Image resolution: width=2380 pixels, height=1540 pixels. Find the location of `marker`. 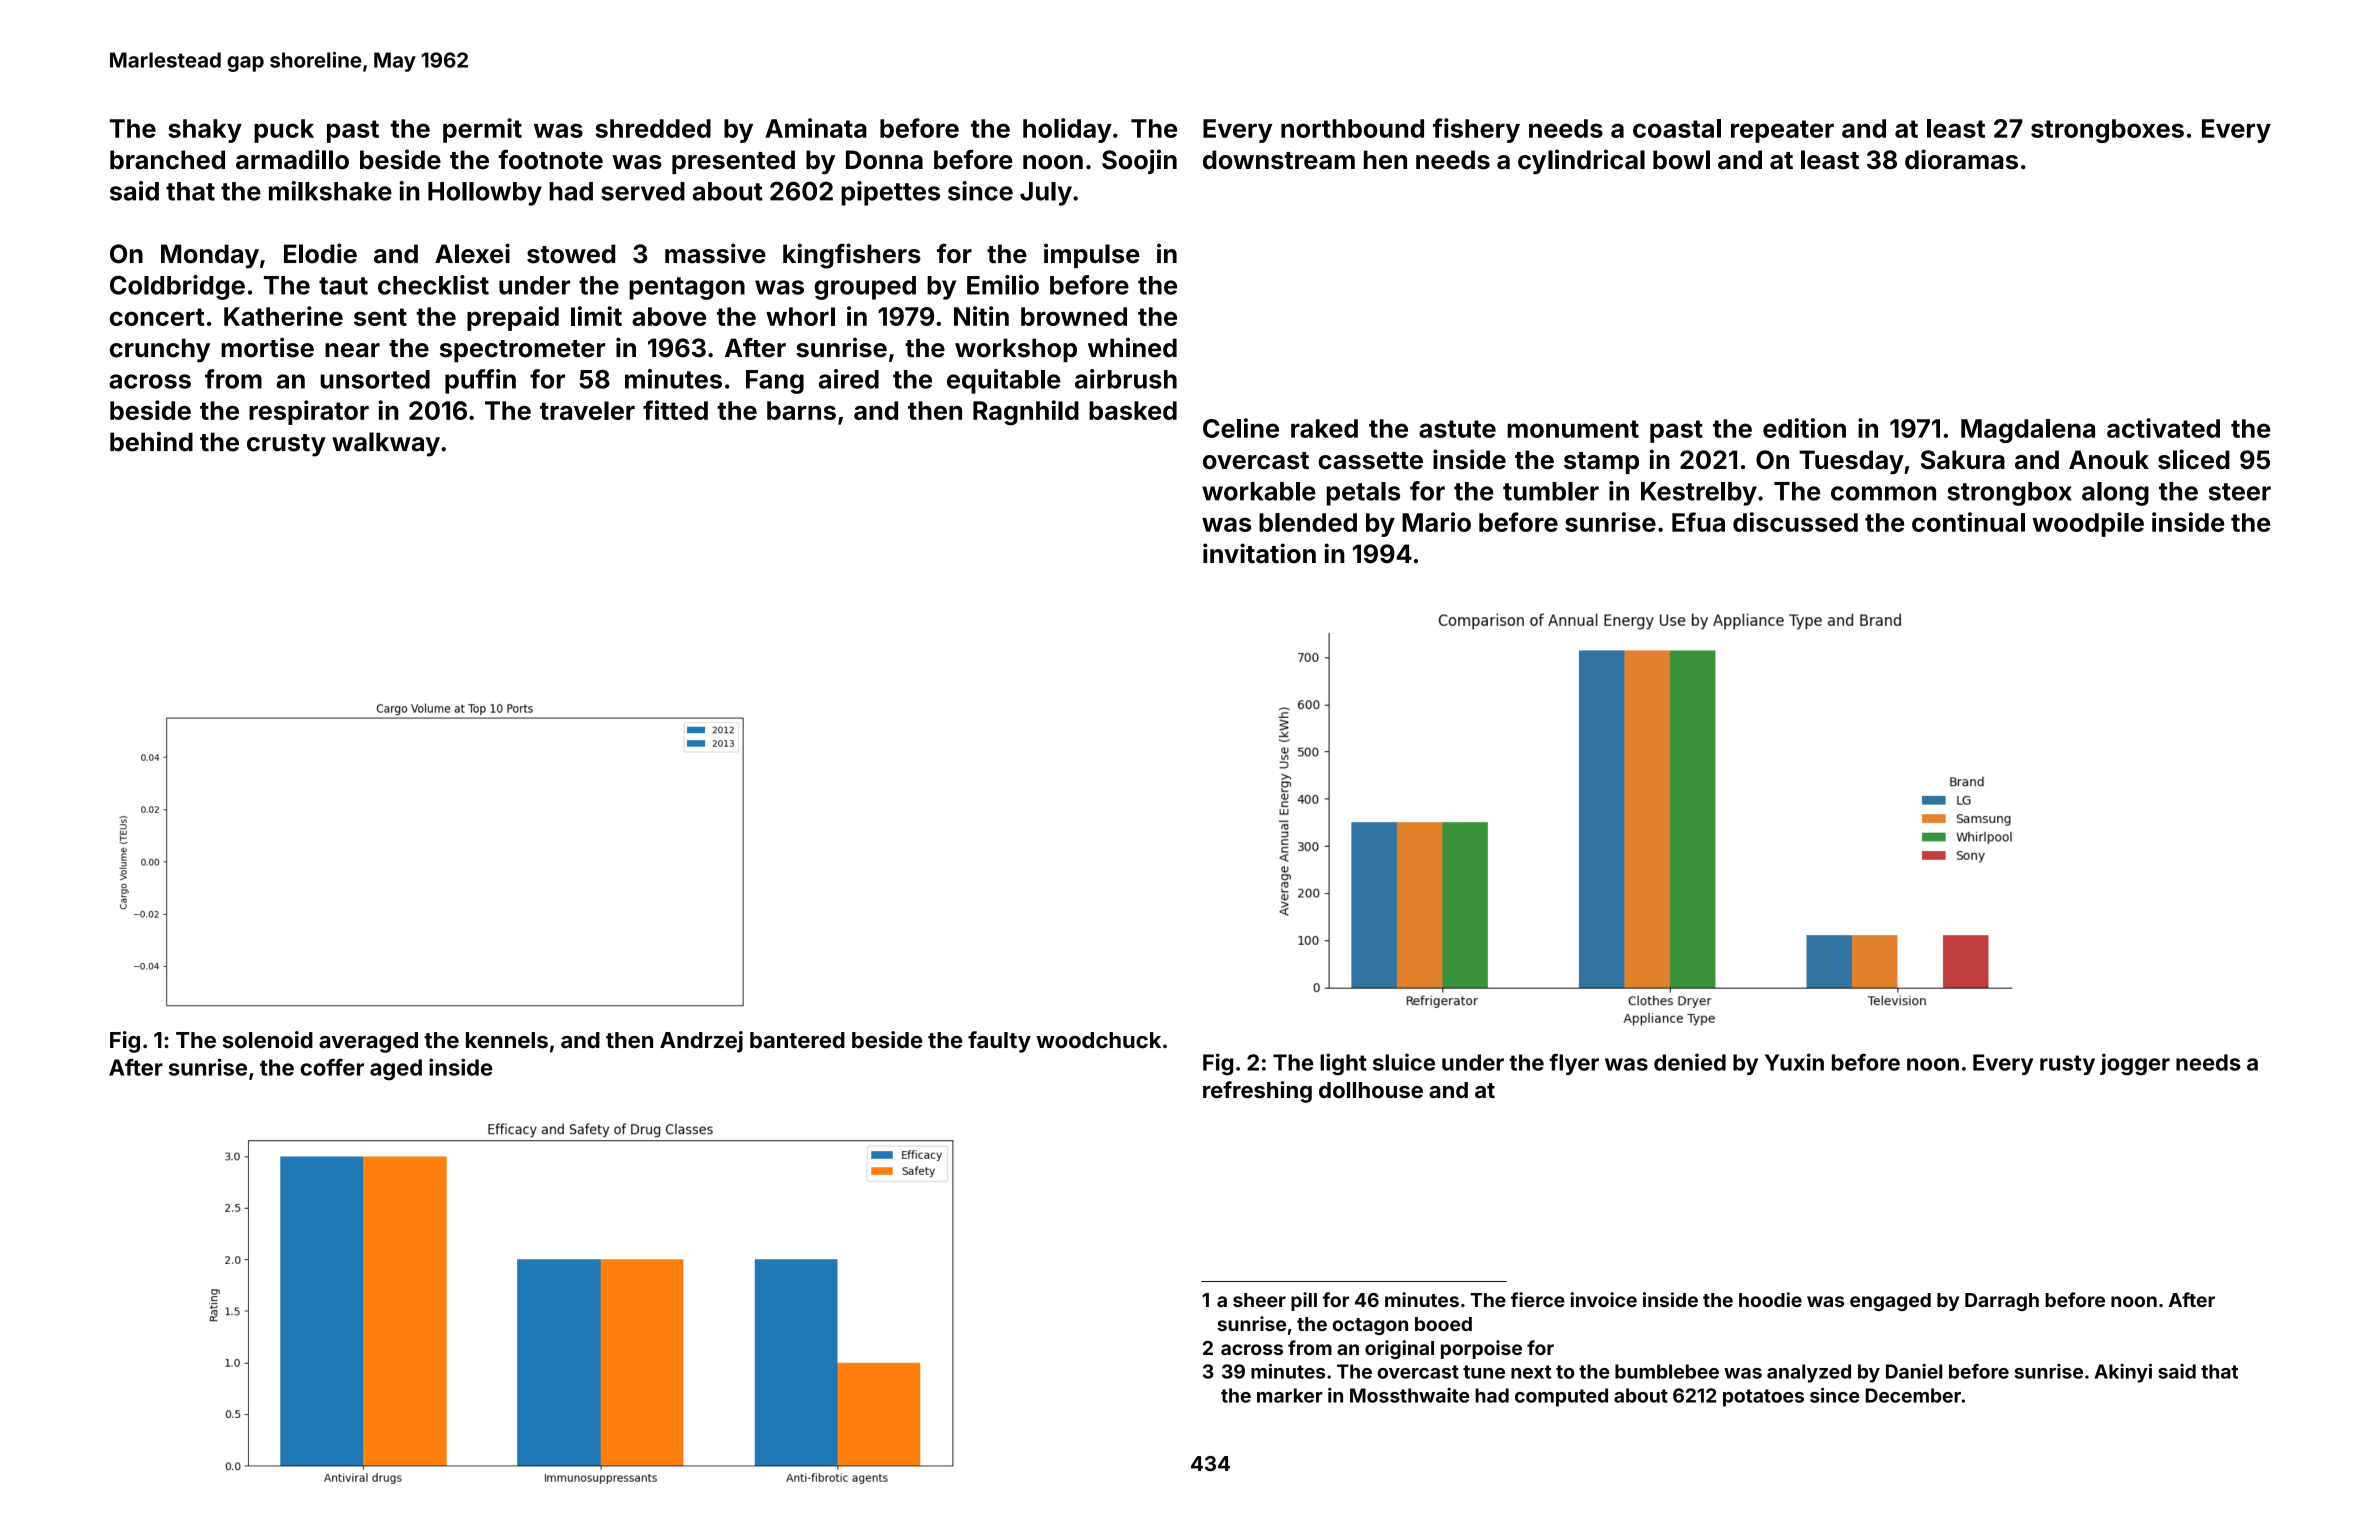

marker is located at coordinates (1290, 1395).
